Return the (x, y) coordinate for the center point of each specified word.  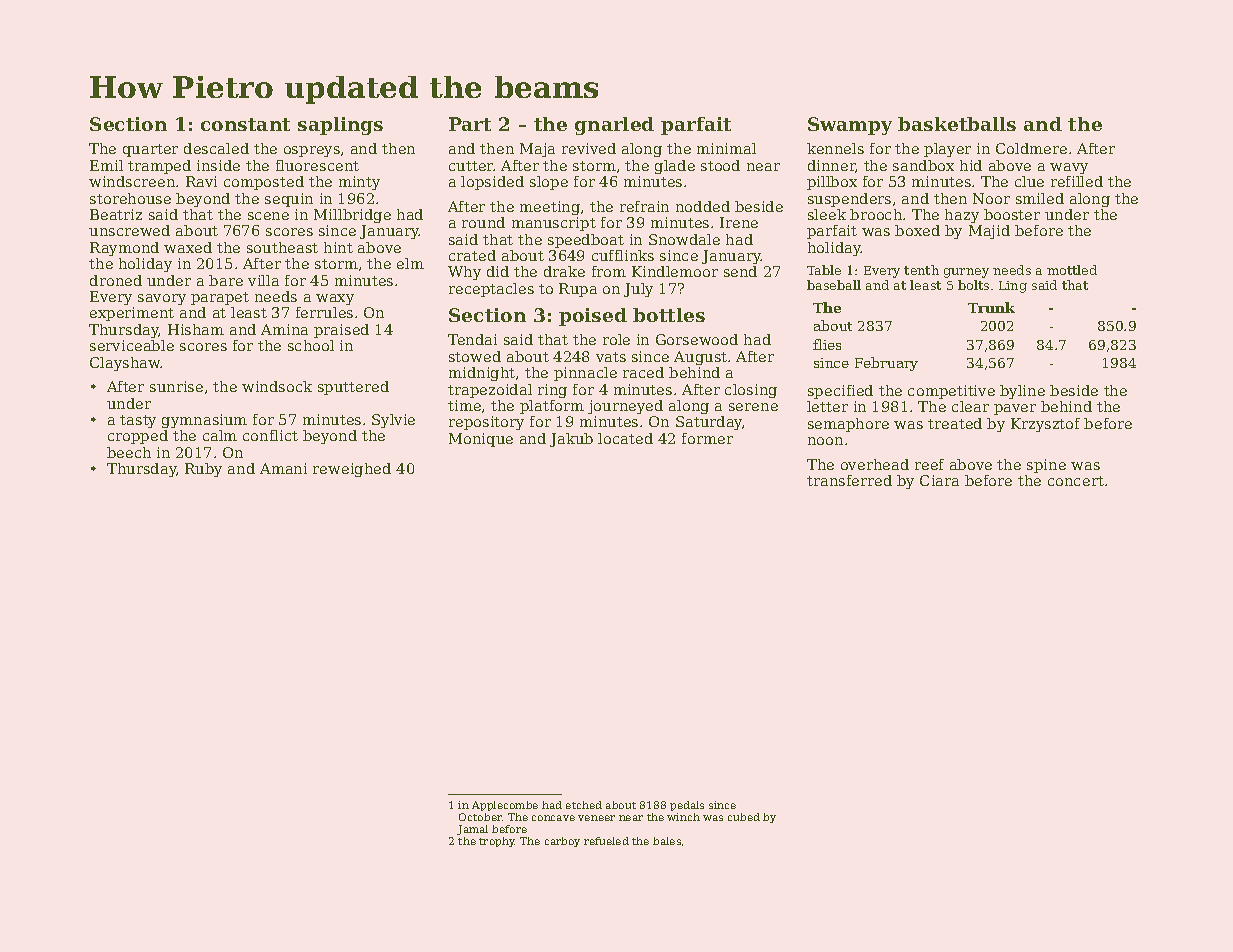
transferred (849, 480)
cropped (138, 437)
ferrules (324, 312)
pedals (687, 806)
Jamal (472, 830)
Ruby (203, 470)
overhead (875, 464)
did (498, 271)
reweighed (352, 470)
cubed (744, 817)
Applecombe (505, 806)
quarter (150, 150)
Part (470, 124)
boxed (917, 230)
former (707, 438)
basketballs (957, 124)
